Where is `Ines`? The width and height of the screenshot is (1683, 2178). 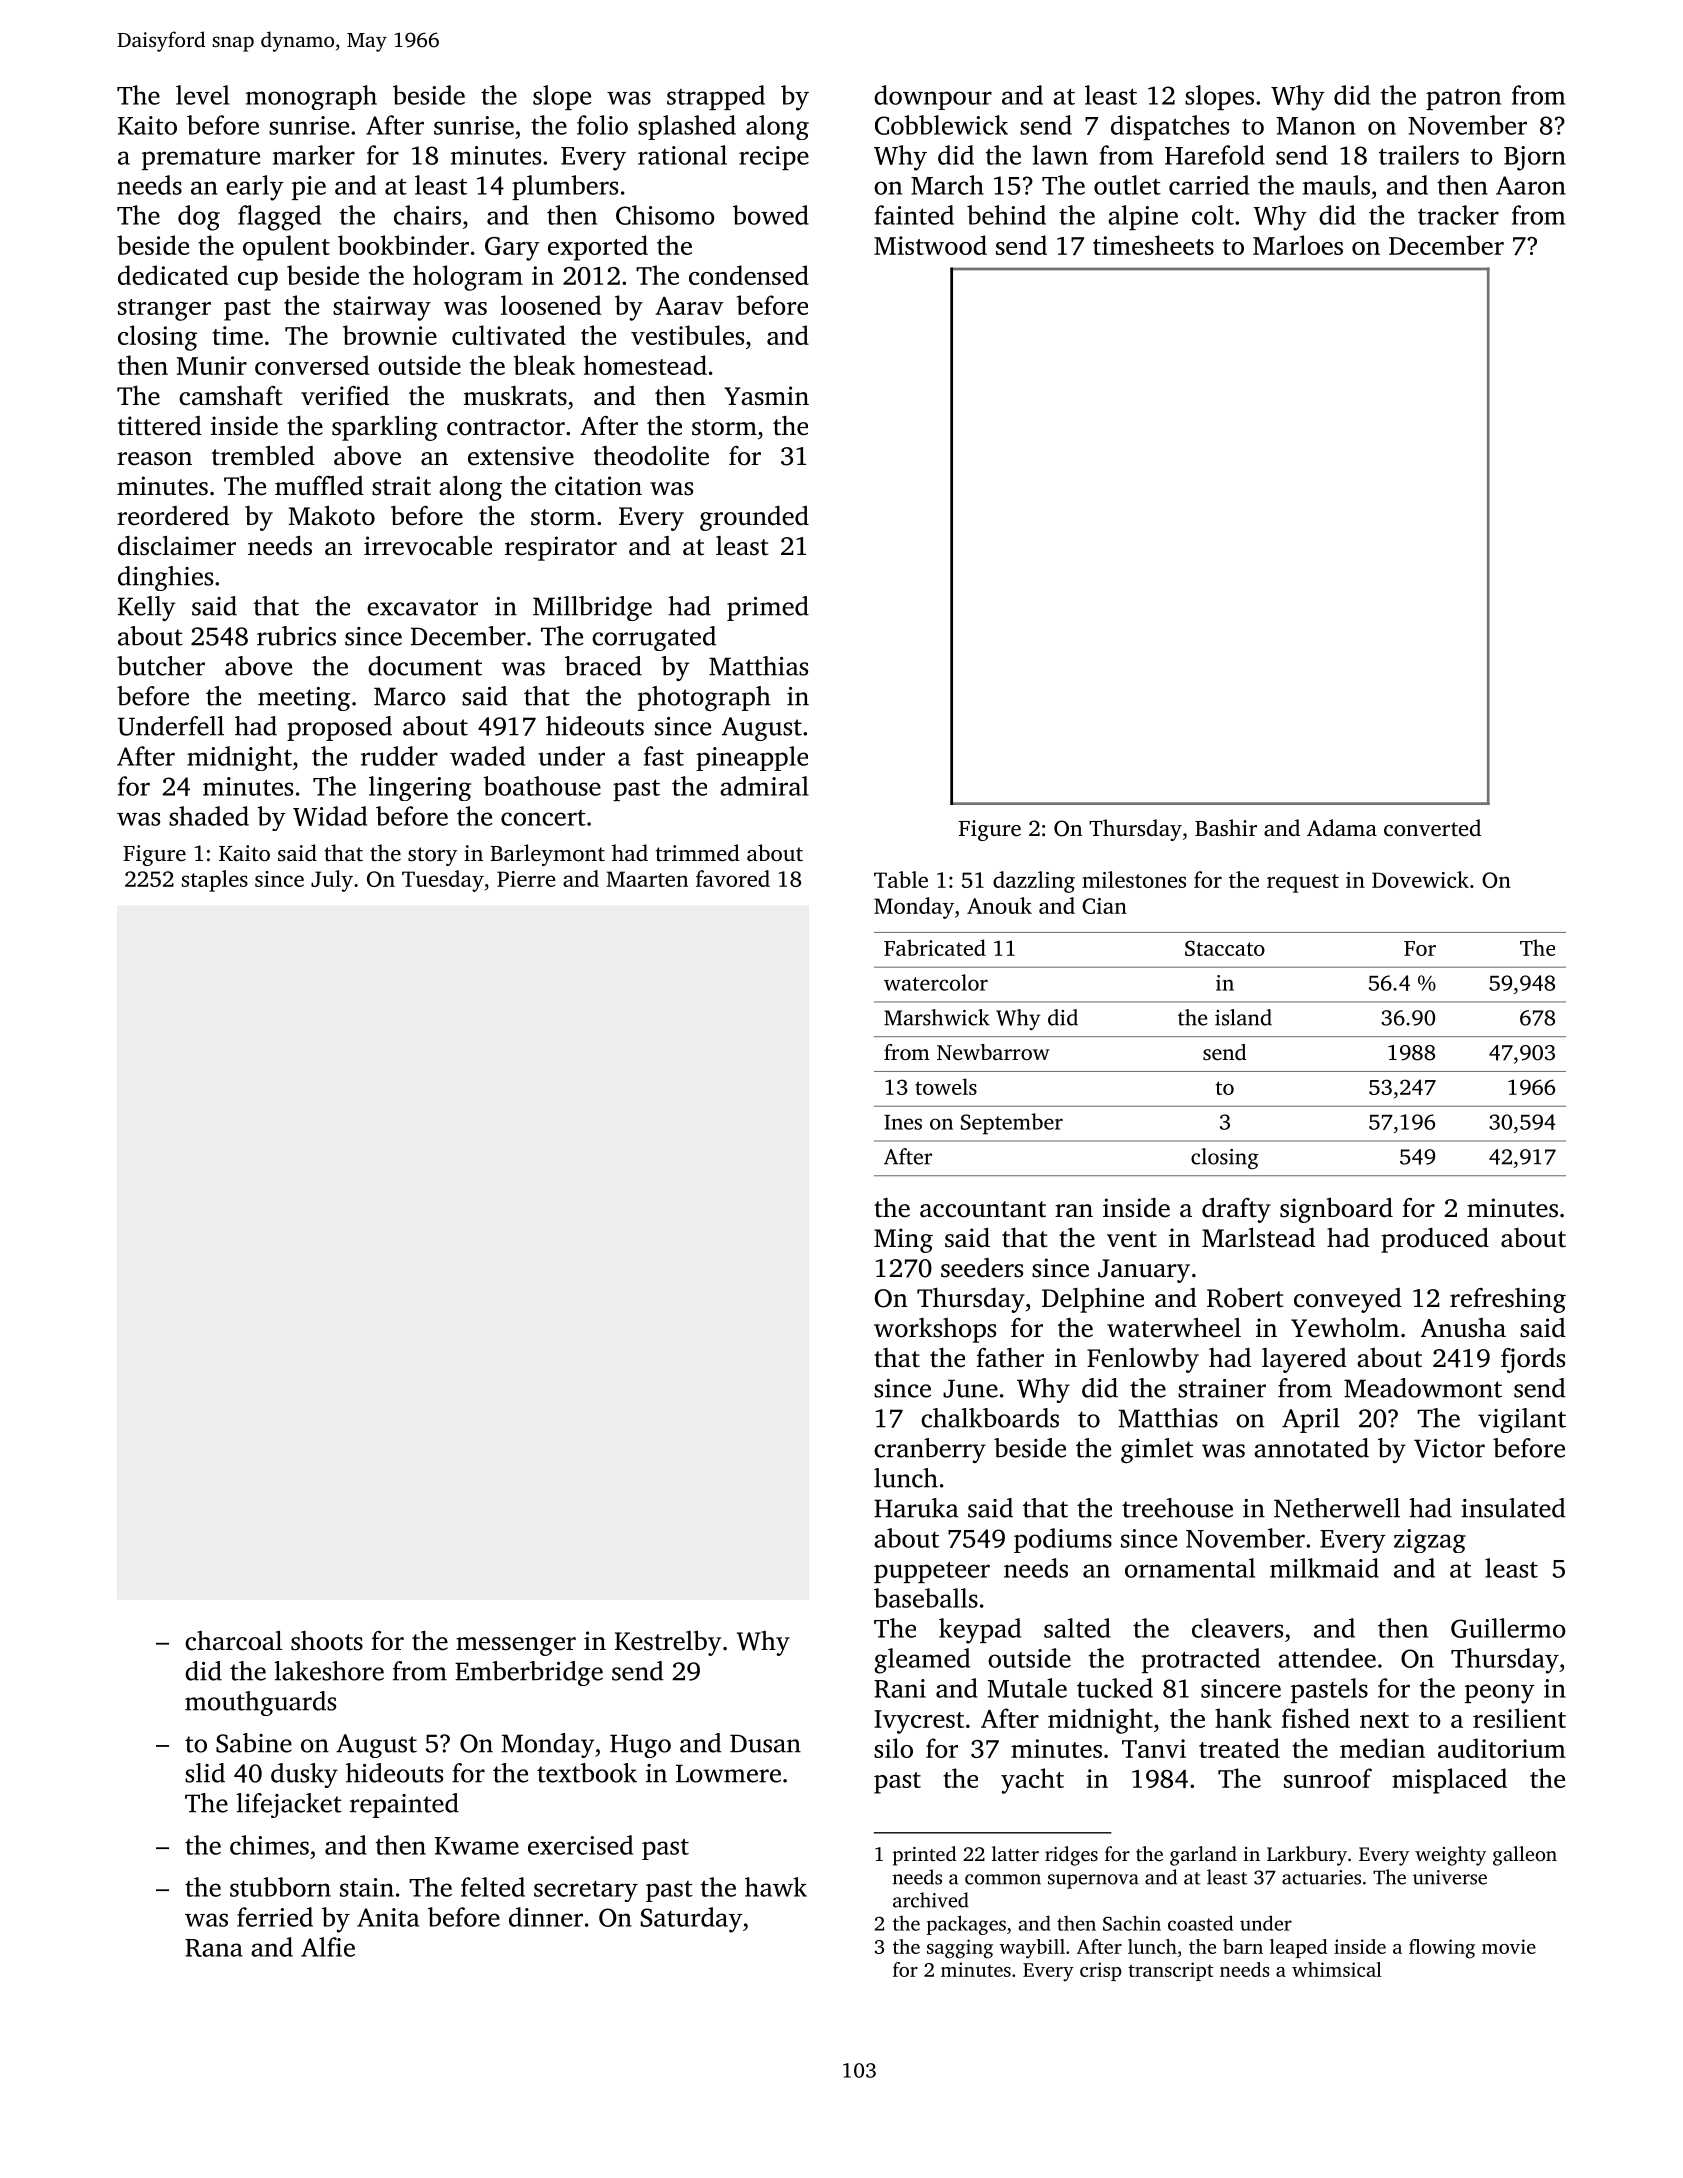
Ines is located at coordinates (903, 1122).
